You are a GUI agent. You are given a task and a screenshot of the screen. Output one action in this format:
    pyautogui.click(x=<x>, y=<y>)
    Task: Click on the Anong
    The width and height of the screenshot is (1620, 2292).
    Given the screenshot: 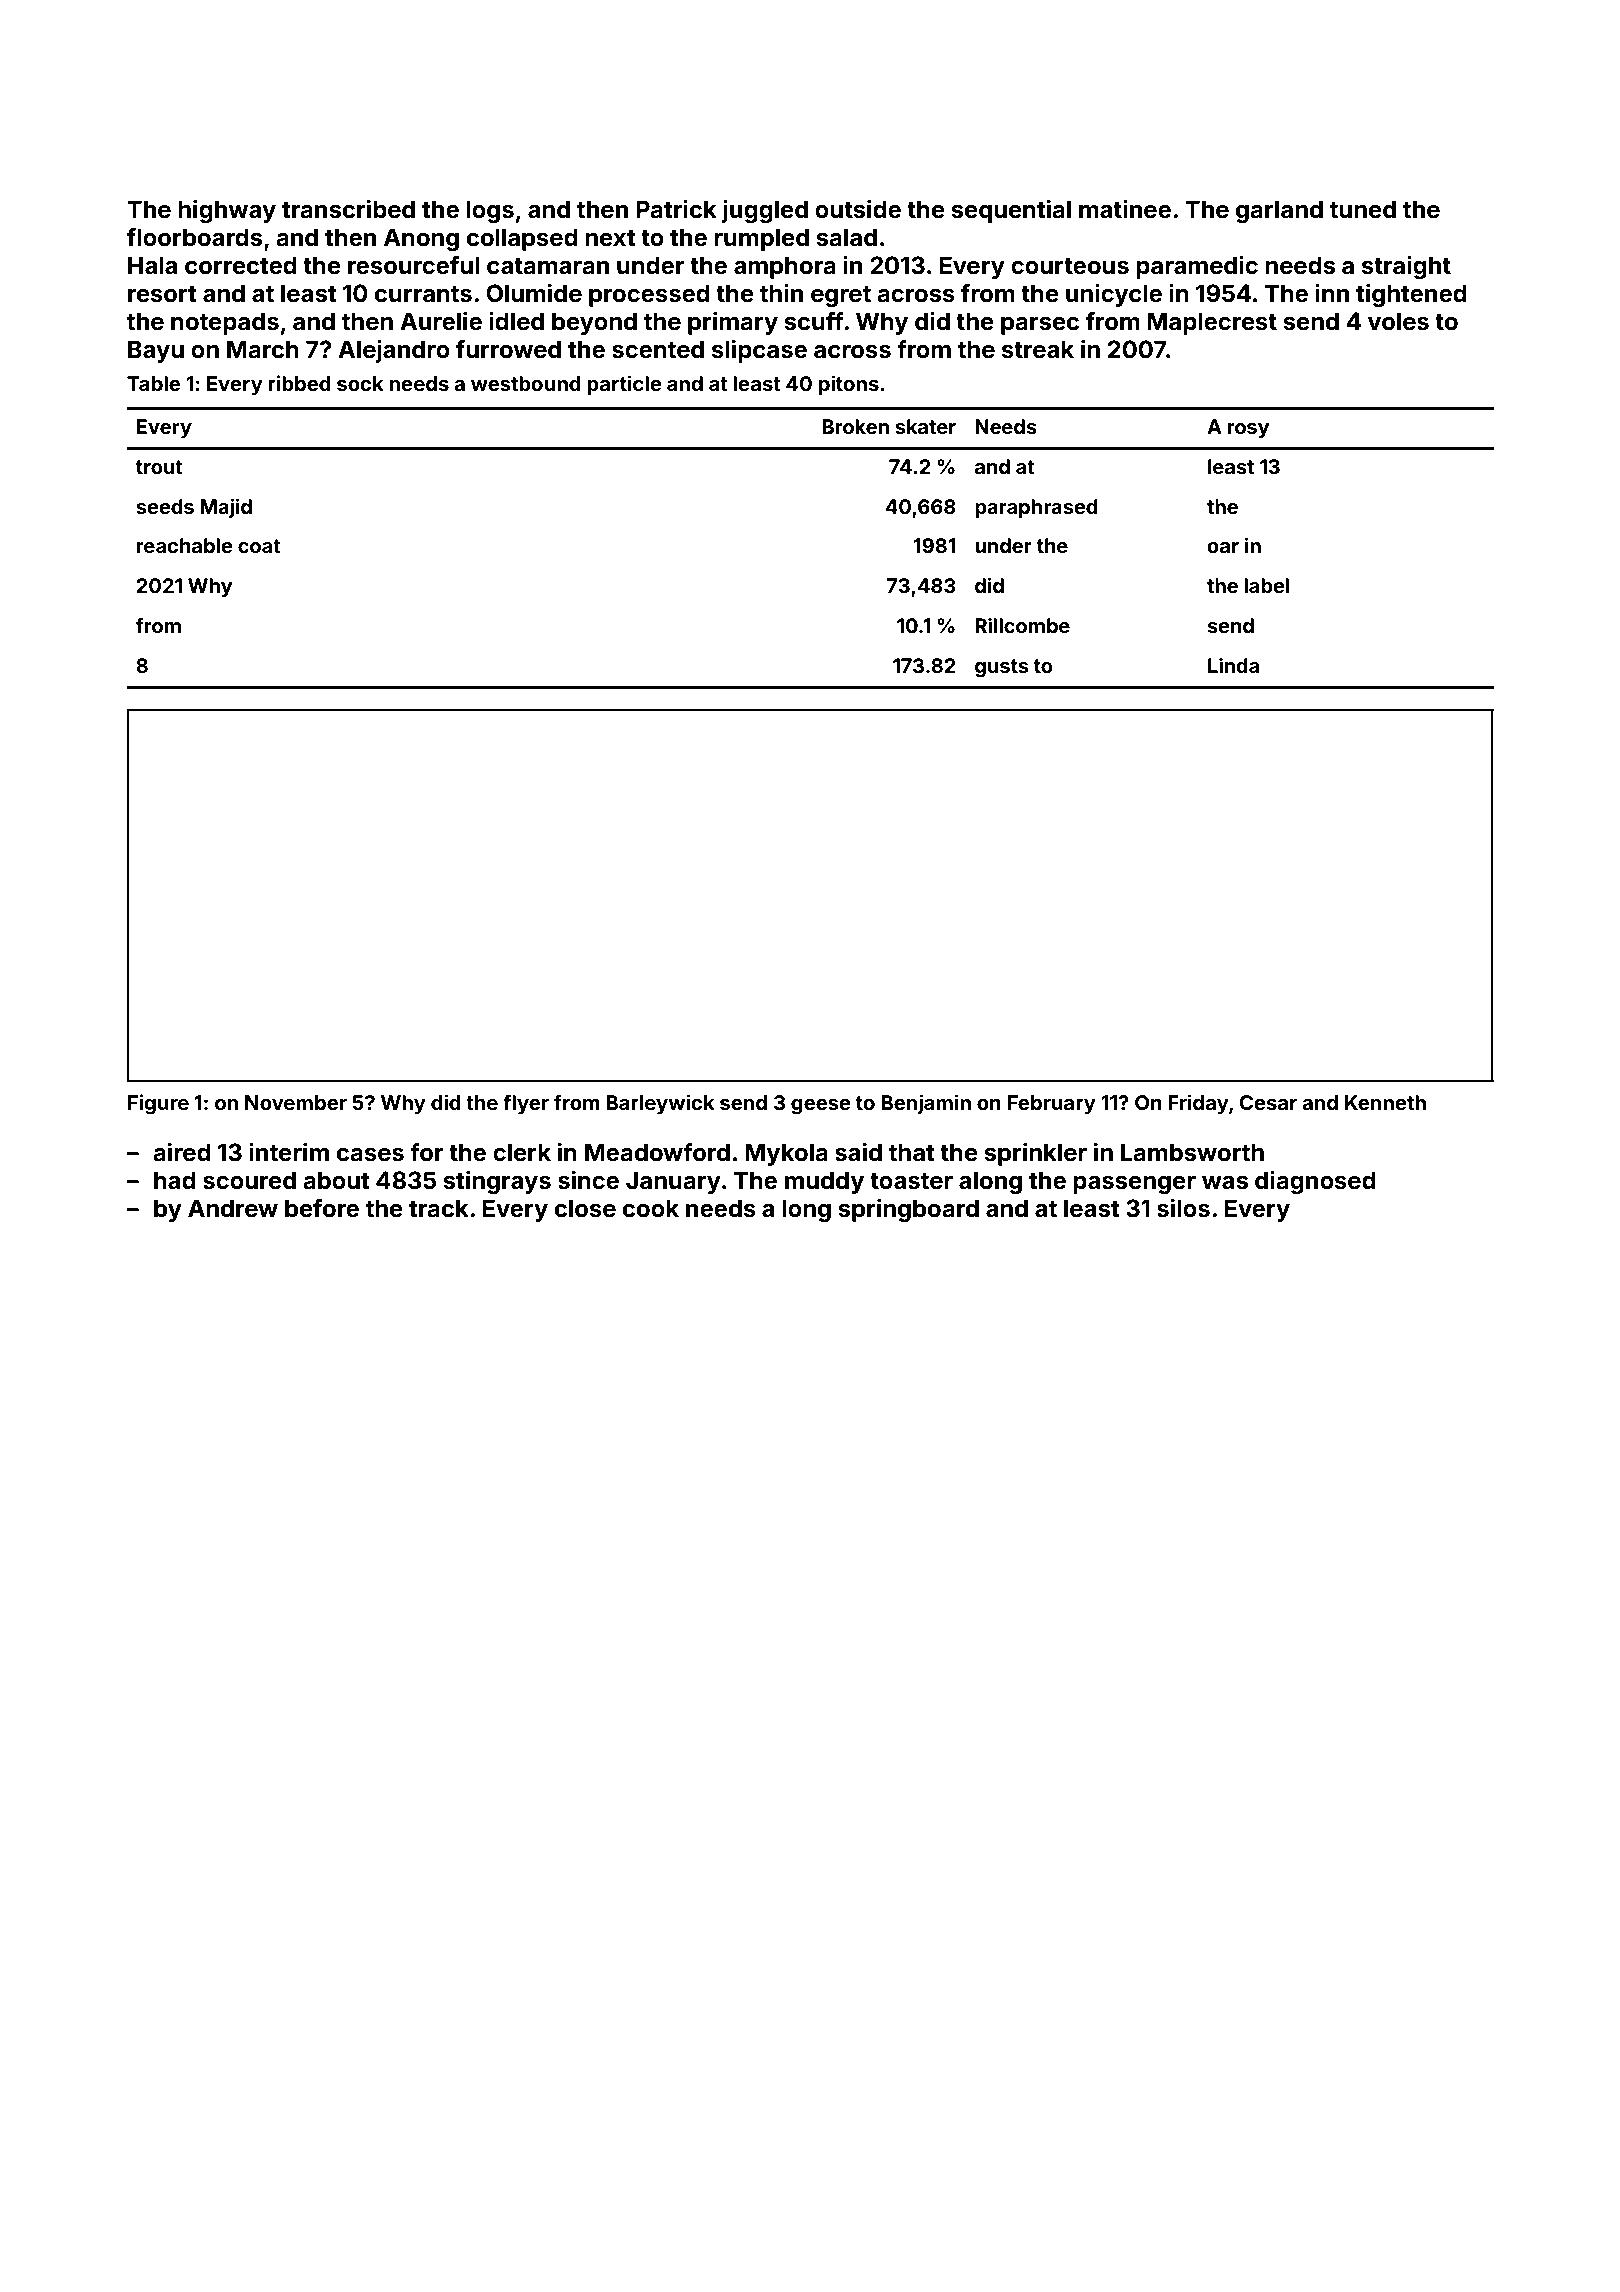 What is the action you would take?
    pyautogui.click(x=421, y=239)
